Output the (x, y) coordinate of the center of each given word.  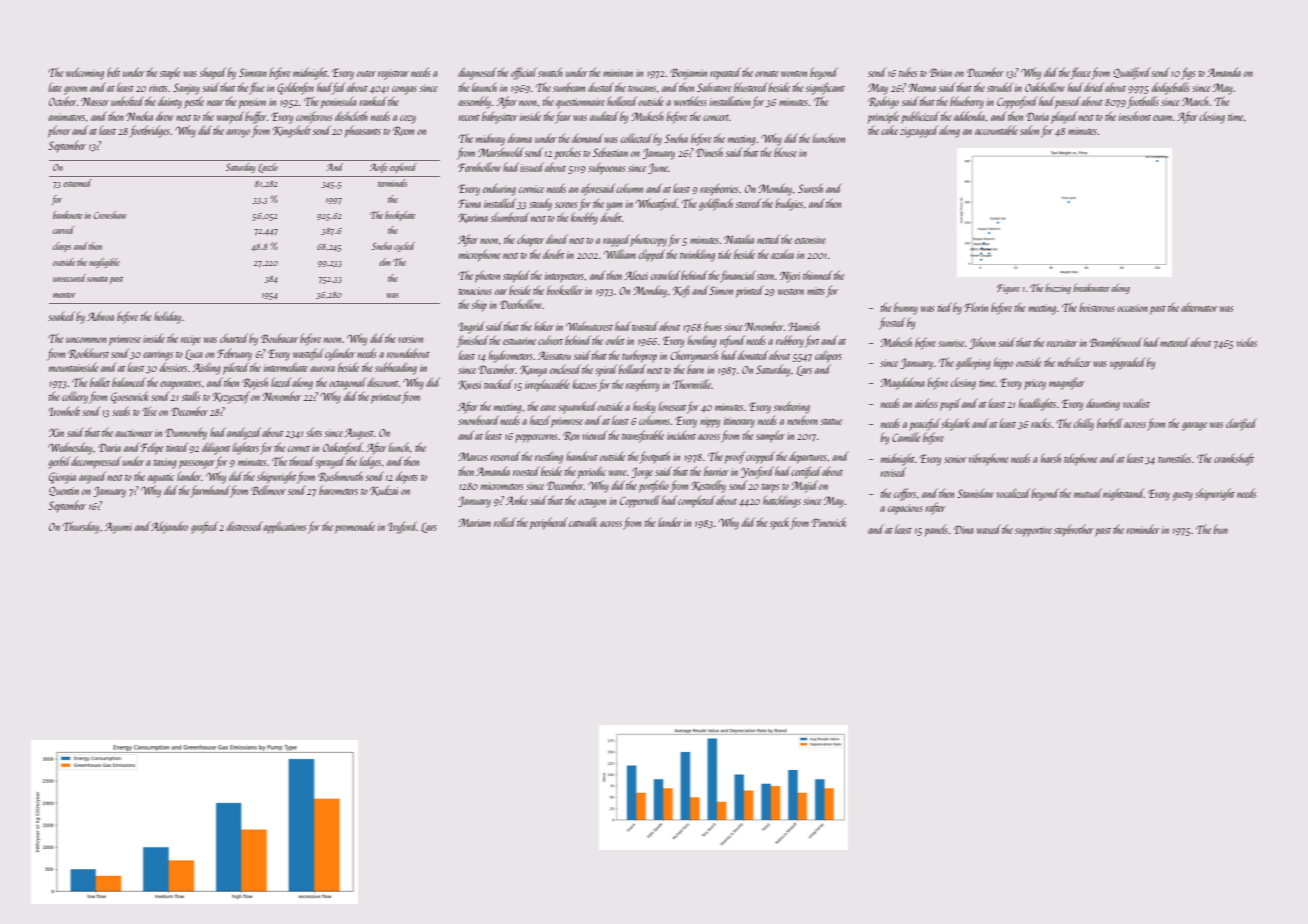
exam (1162, 118)
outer (366, 74)
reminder (1143, 529)
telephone (1080, 459)
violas (1247, 342)
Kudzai (384, 491)
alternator (1199, 307)
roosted (526, 471)
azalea (782, 254)
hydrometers (511, 357)
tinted (177, 447)
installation (730, 101)
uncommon (86, 340)
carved (63, 230)
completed (696, 502)
